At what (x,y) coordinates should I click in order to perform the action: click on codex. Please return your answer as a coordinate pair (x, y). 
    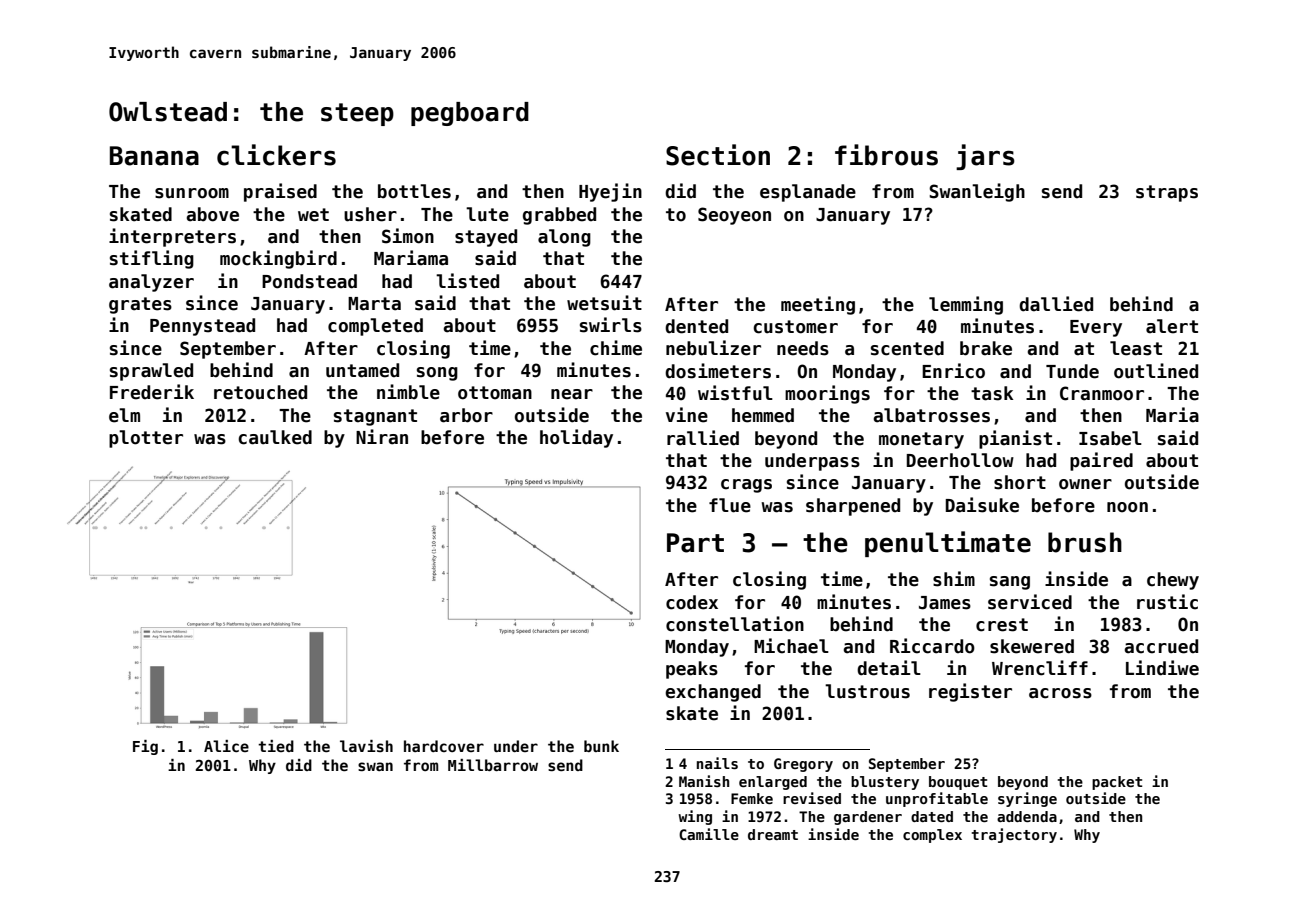
    Looking at the image, I should click on (692, 602).
